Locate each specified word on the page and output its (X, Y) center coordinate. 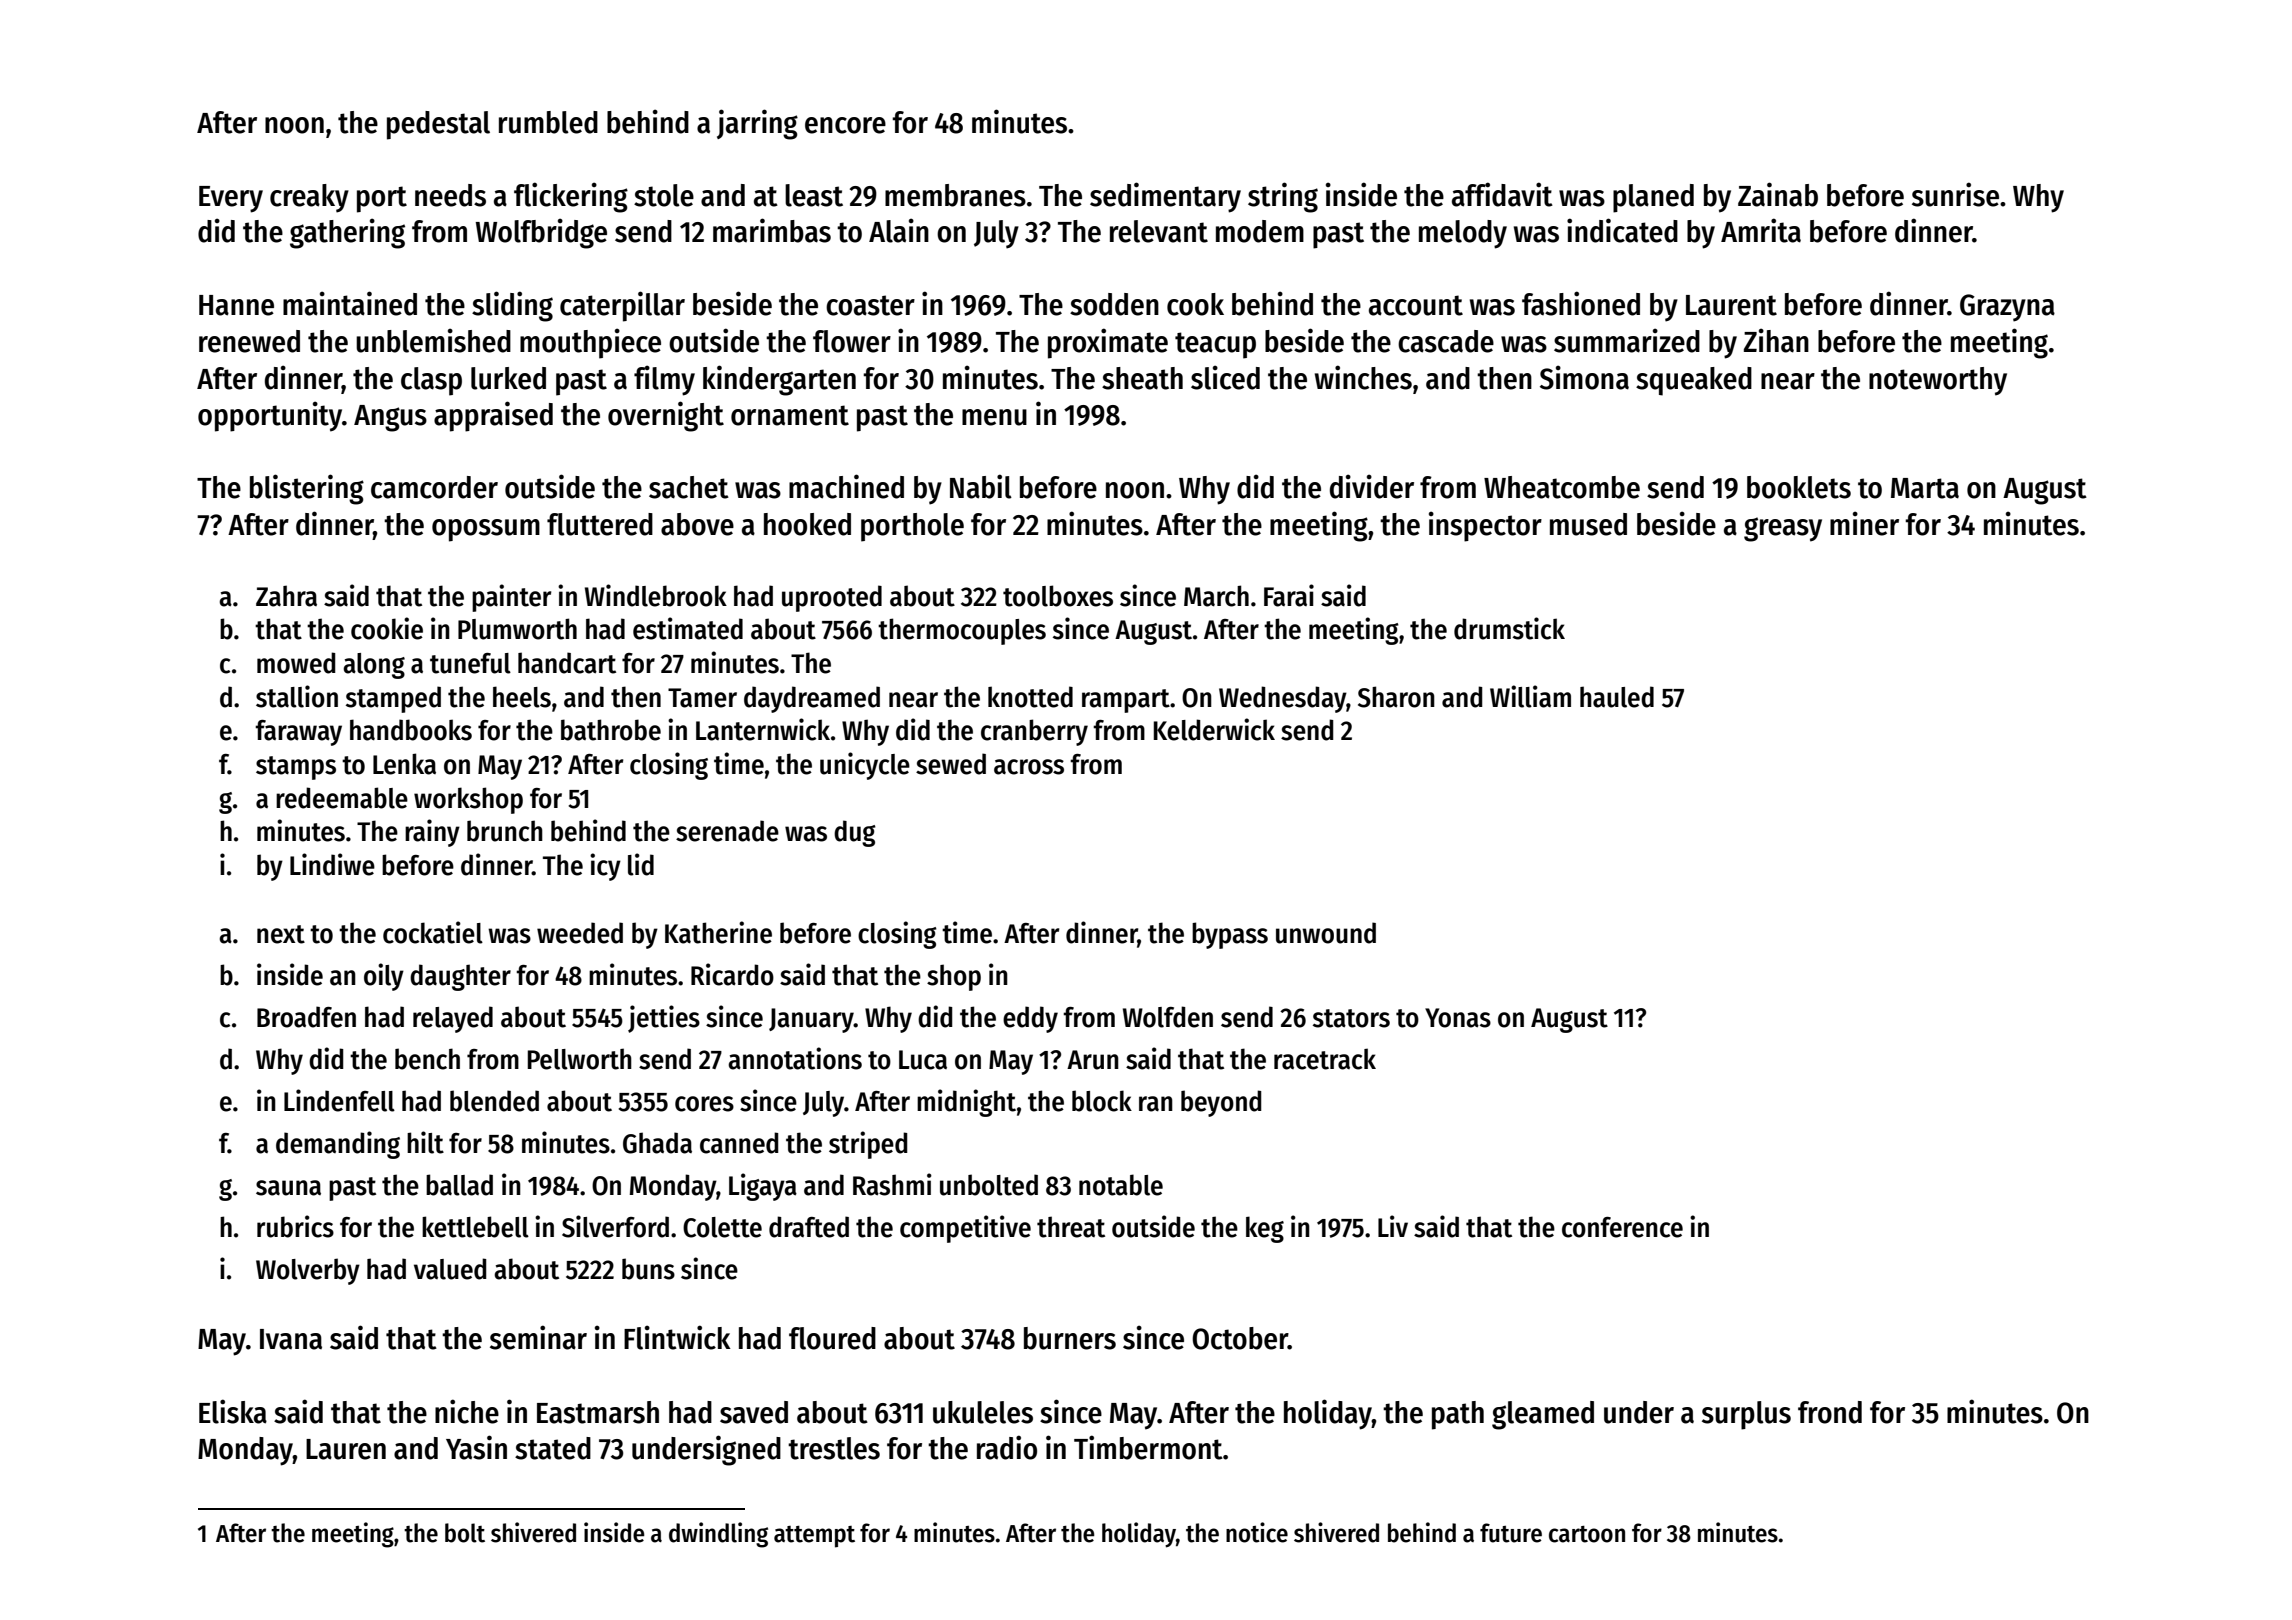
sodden (1114, 304)
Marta (1925, 488)
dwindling (718, 1535)
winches (1363, 377)
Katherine (718, 932)
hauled (1617, 697)
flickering (571, 197)
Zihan (1776, 340)
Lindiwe (332, 864)
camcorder (434, 487)
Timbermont (1148, 1447)
